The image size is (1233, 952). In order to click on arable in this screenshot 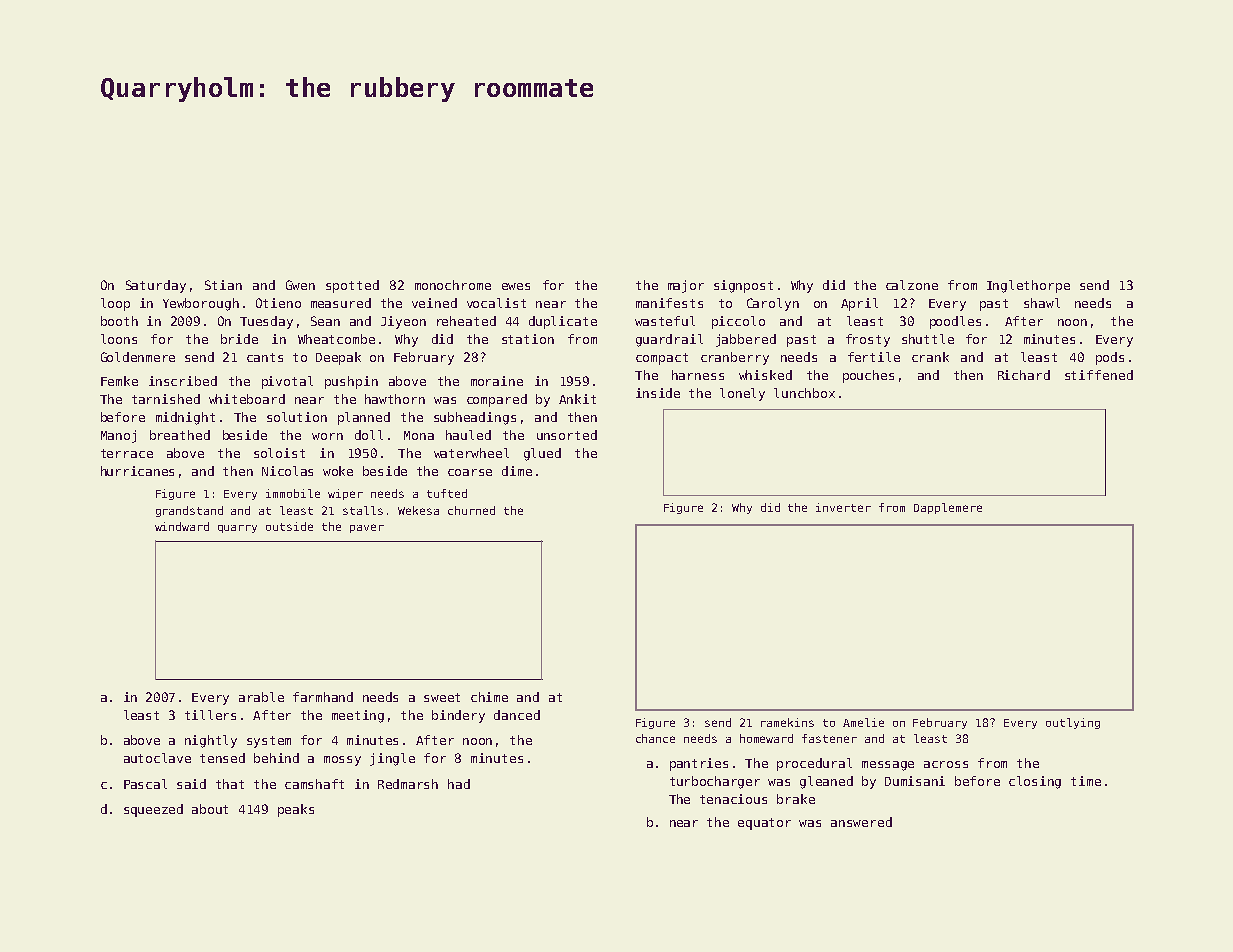, I will do `click(261, 697)`.
